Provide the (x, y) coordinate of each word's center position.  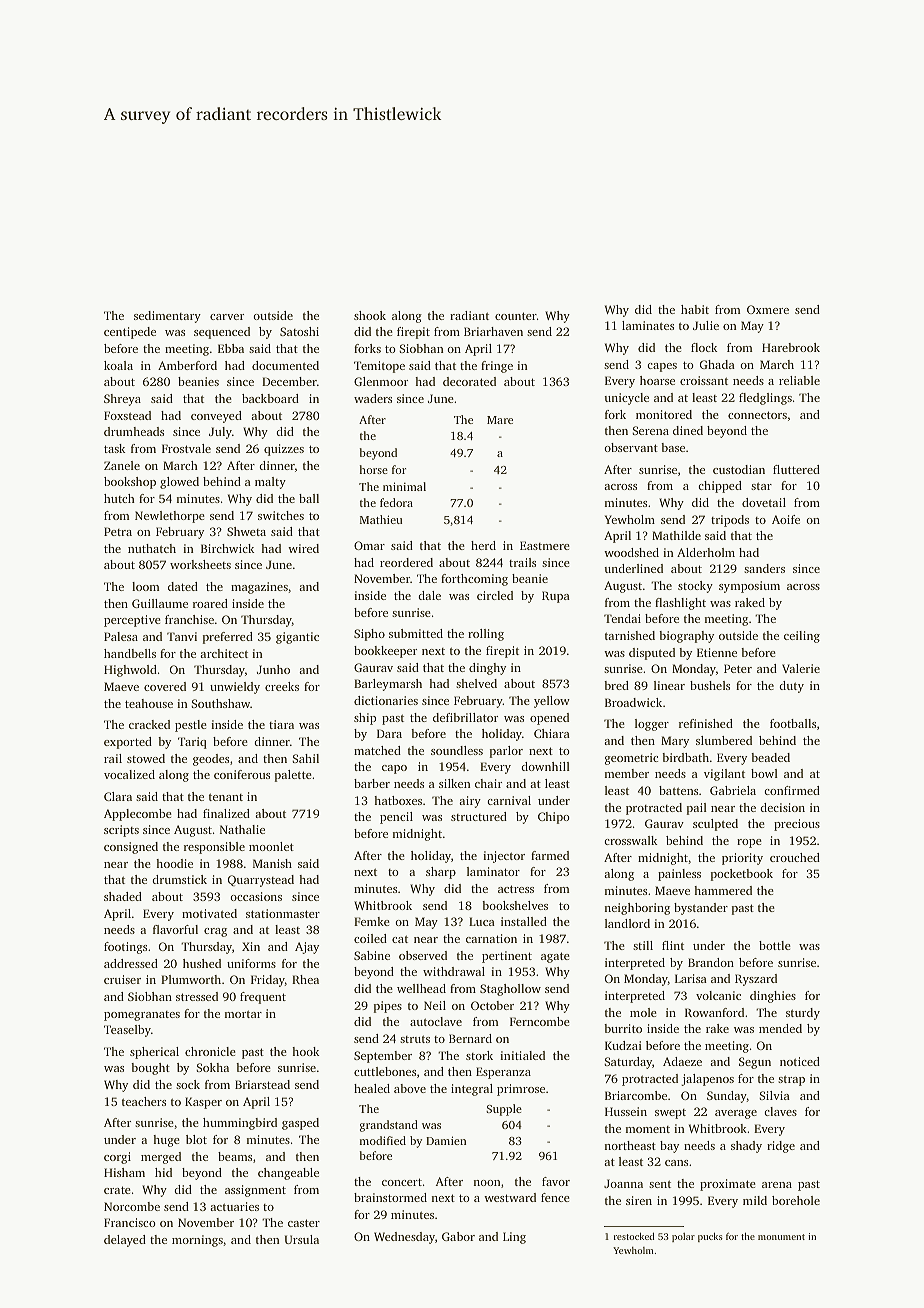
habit (695, 309)
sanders (764, 568)
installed (524, 921)
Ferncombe (540, 1021)
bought (150, 1069)
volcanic (718, 995)
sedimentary (167, 317)
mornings (197, 1241)
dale (429, 595)
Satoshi (299, 331)
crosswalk (631, 840)
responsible (214, 848)
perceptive (132, 621)
